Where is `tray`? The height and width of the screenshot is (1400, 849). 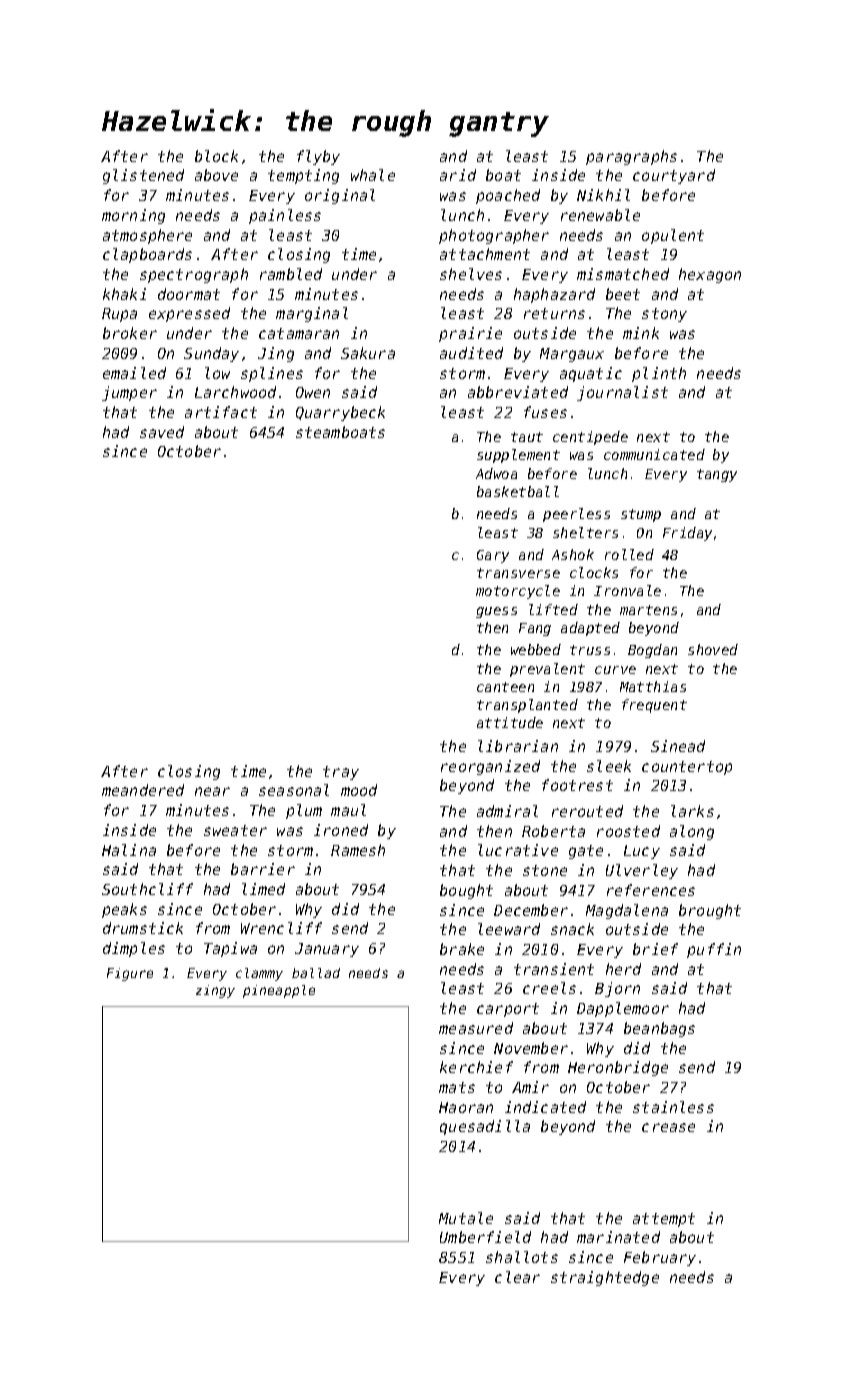
tray is located at coordinates (341, 773).
